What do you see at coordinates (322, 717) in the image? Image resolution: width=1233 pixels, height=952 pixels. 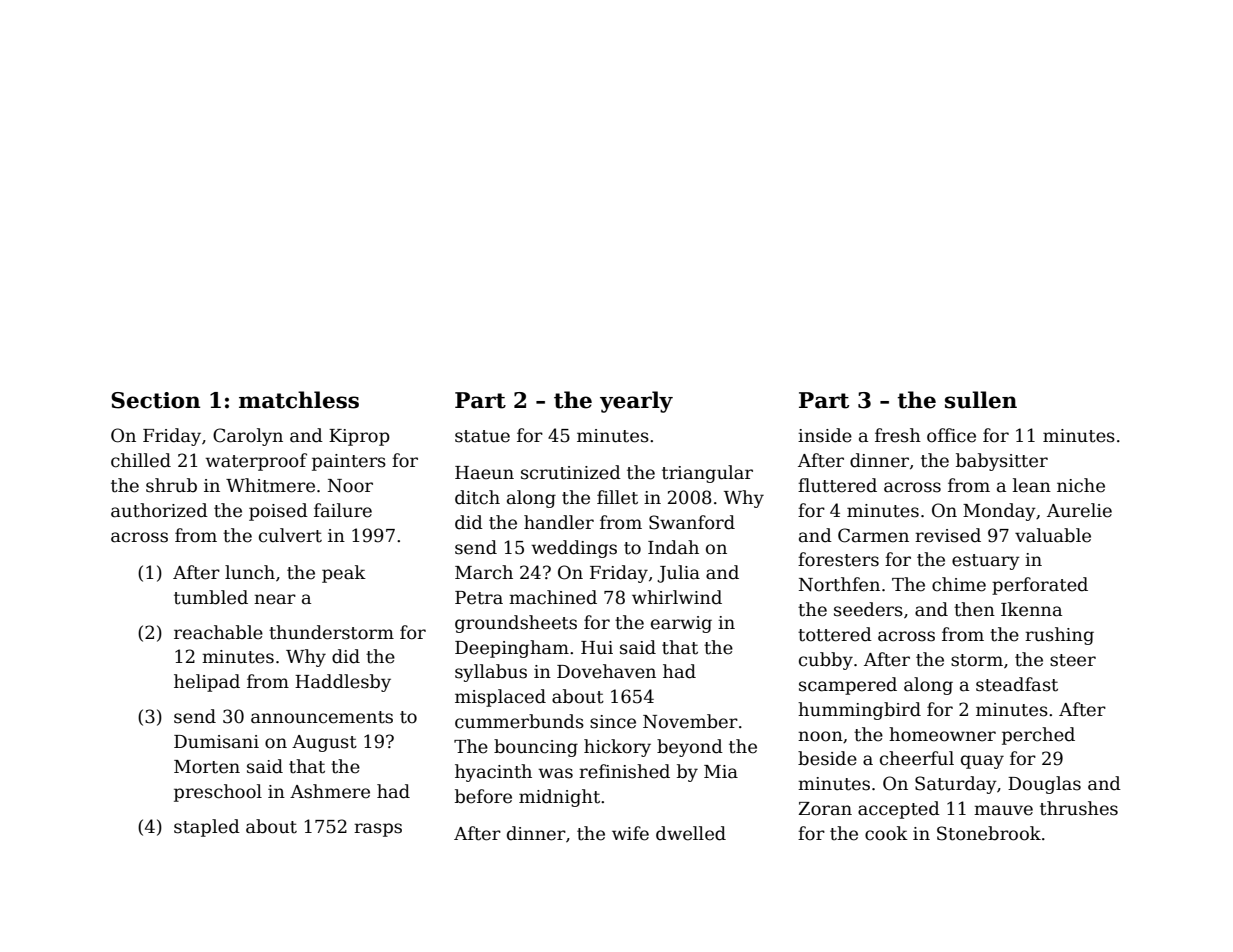 I see `announcements` at bounding box center [322, 717].
